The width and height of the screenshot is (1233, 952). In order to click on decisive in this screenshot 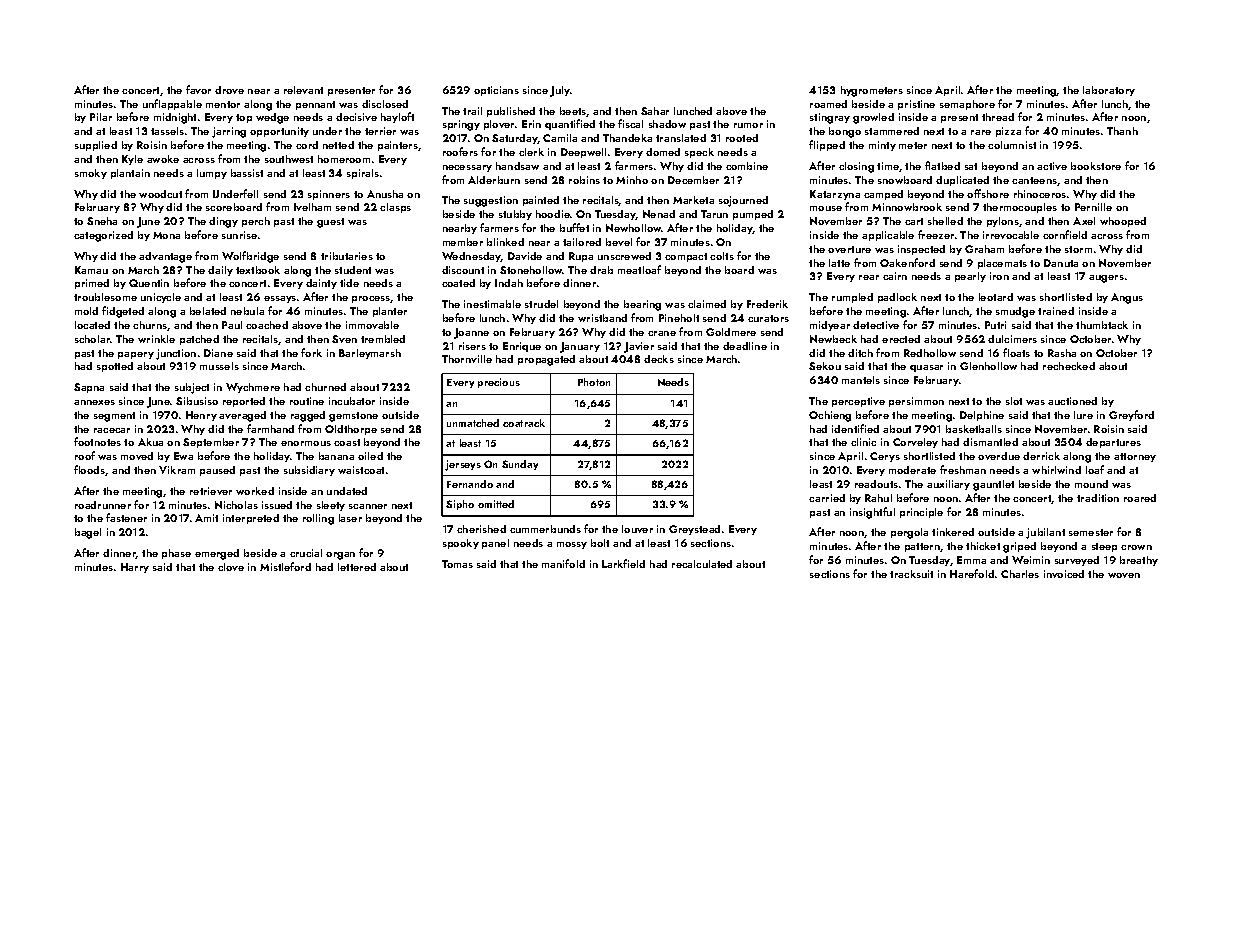, I will do `click(356, 117)`.
